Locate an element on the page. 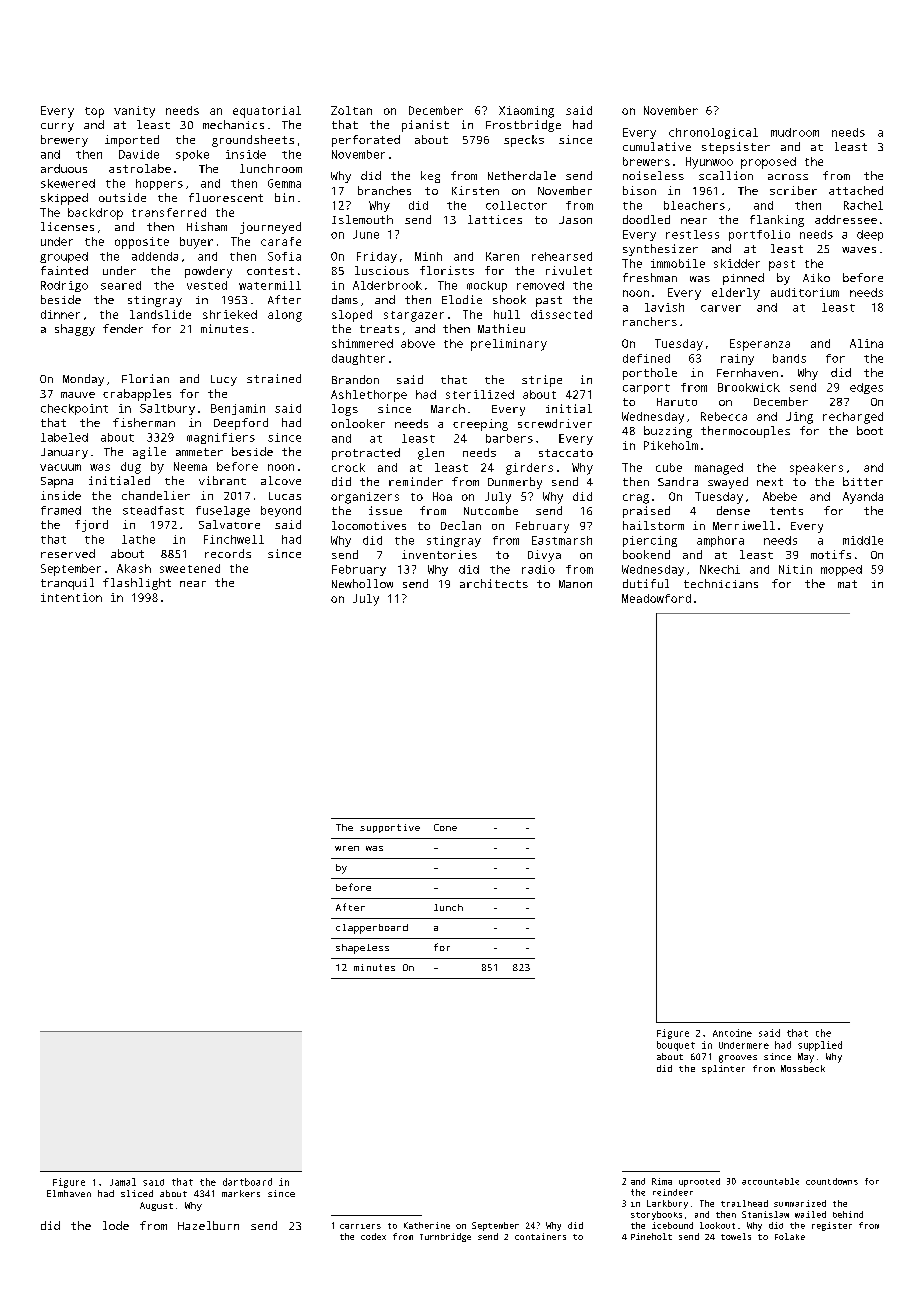 The width and height of the page is (924, 1308). Hazelburn is located at coordinates (208, 1225).
